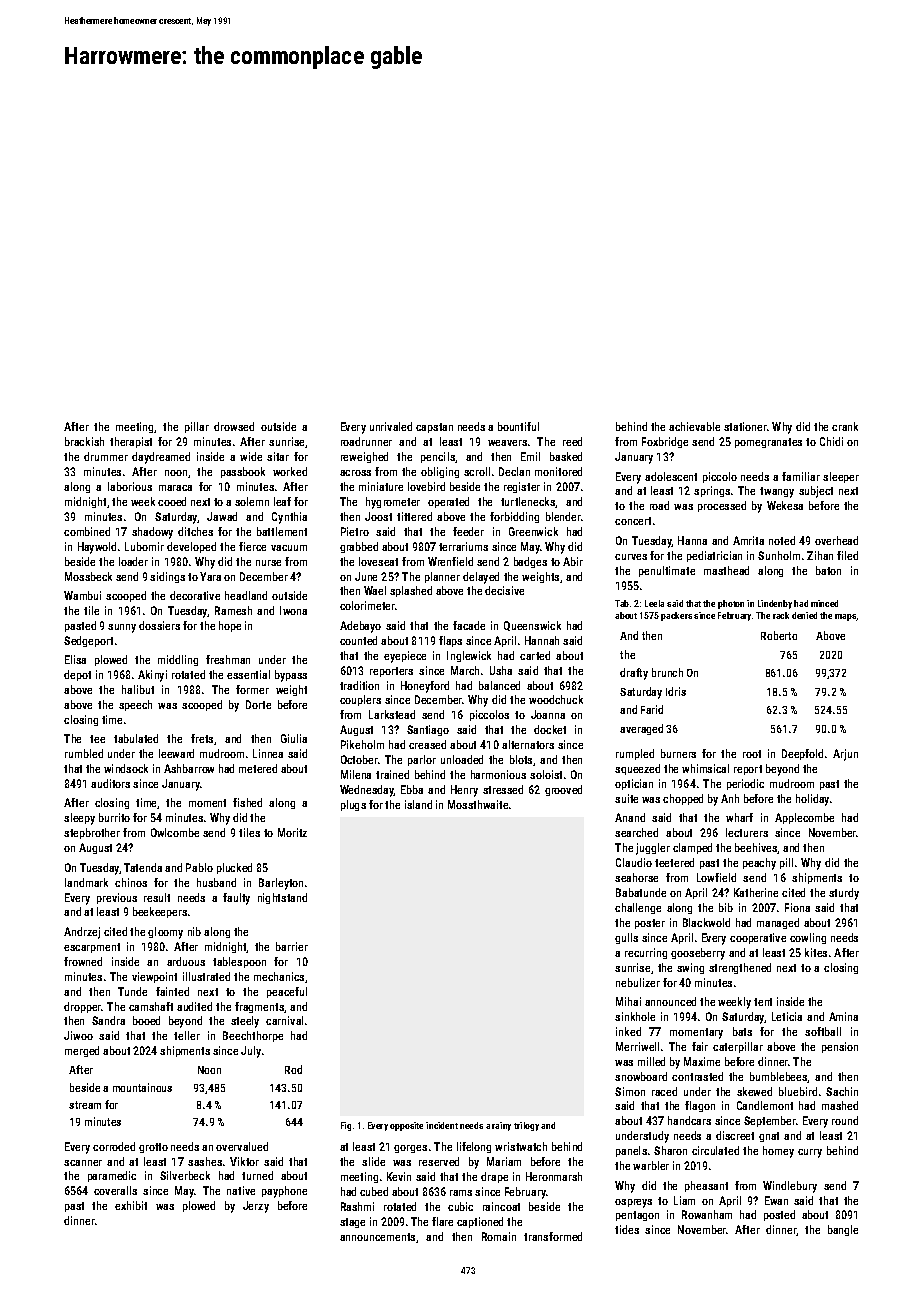  What do you see at coordinates (843, 1230) in the screenshot?
I see `bangle` at bounding box center [843, 1230].
